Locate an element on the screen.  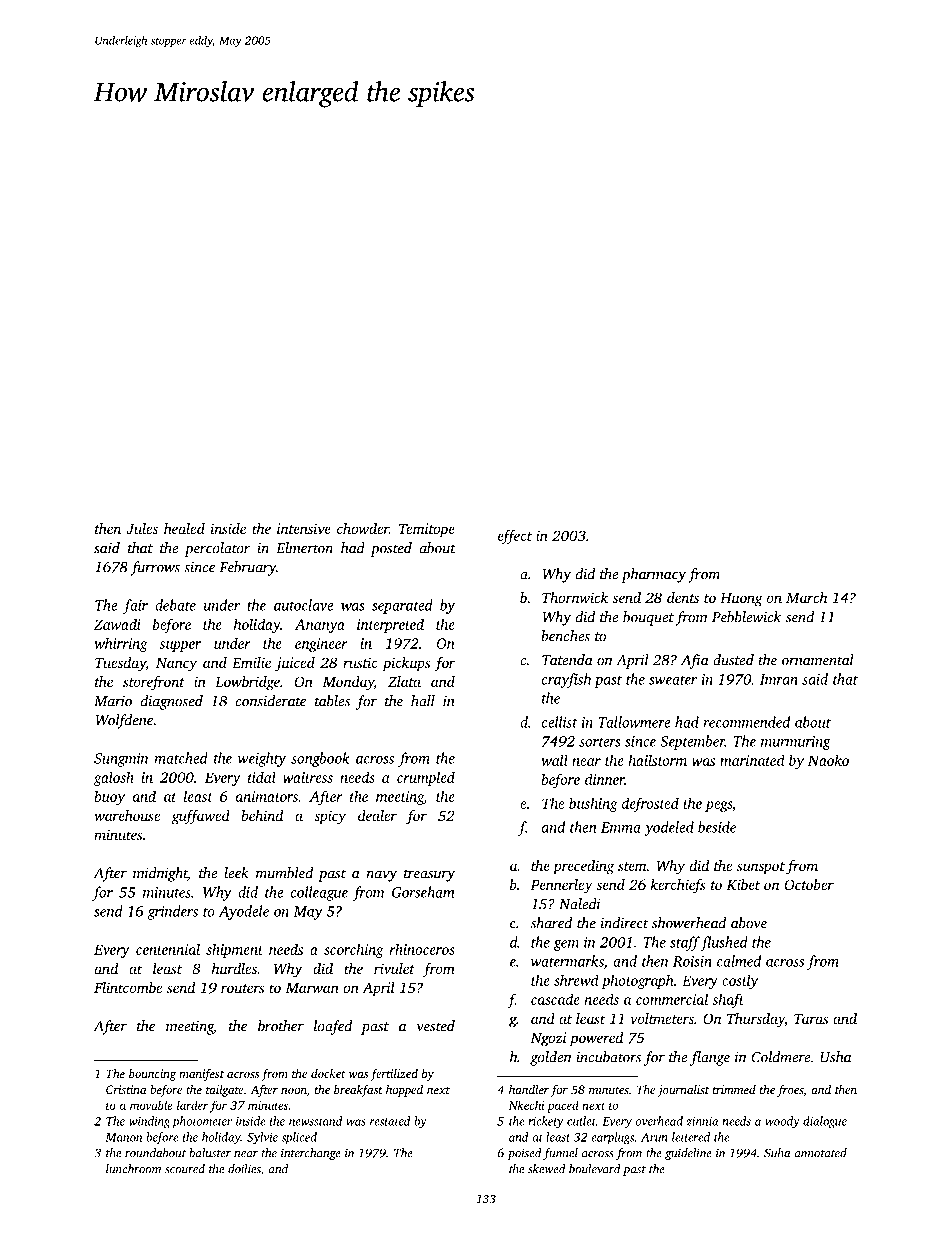
Pennerley is located at coordinates (561, 886).
